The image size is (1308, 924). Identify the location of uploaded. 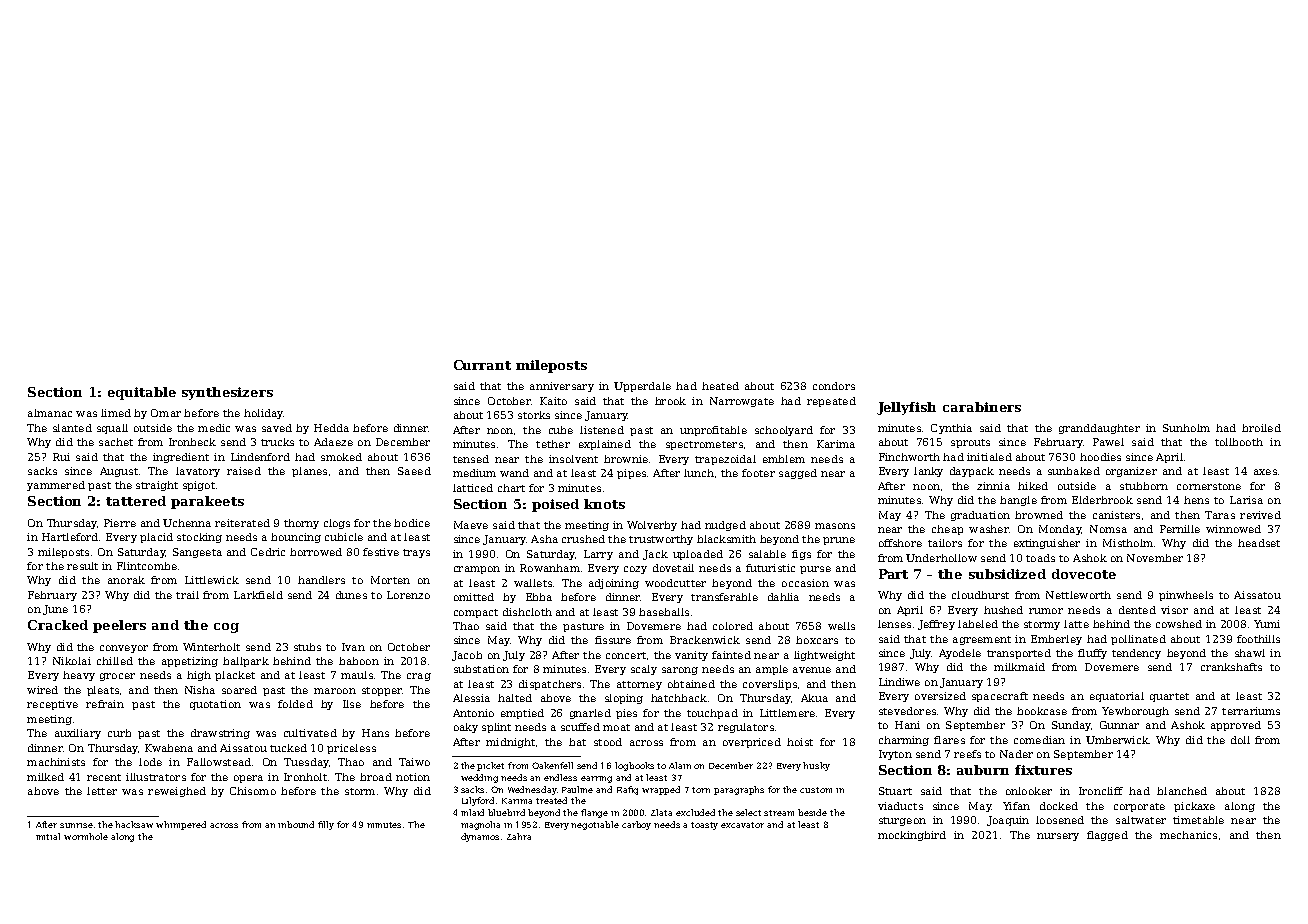
(698, 555).
